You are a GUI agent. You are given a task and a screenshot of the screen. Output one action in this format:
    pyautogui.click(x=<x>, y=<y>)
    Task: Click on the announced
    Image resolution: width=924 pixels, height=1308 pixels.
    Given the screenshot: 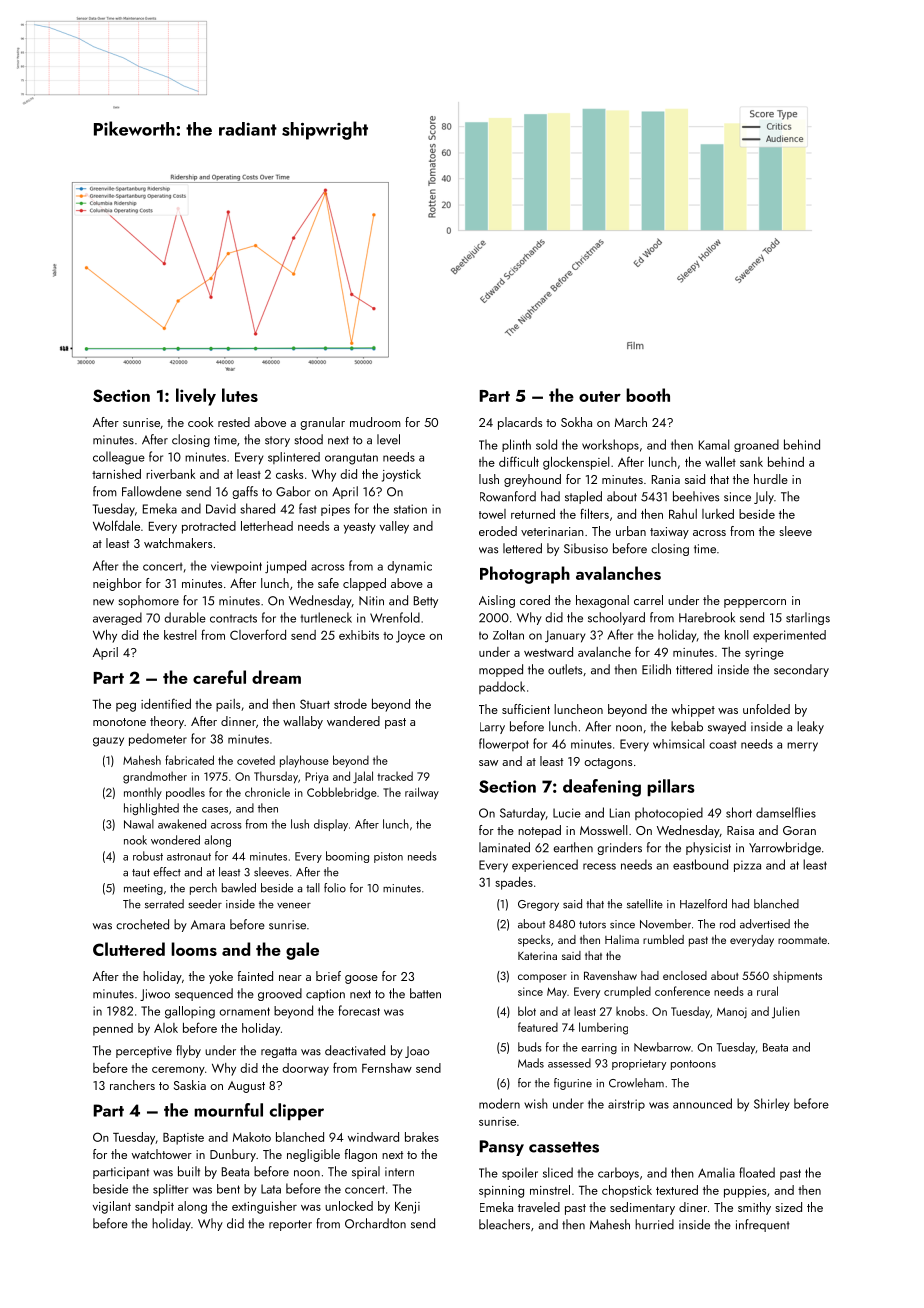 What is the action you would take?
    pyautogui.click(x=702, y=1103)
